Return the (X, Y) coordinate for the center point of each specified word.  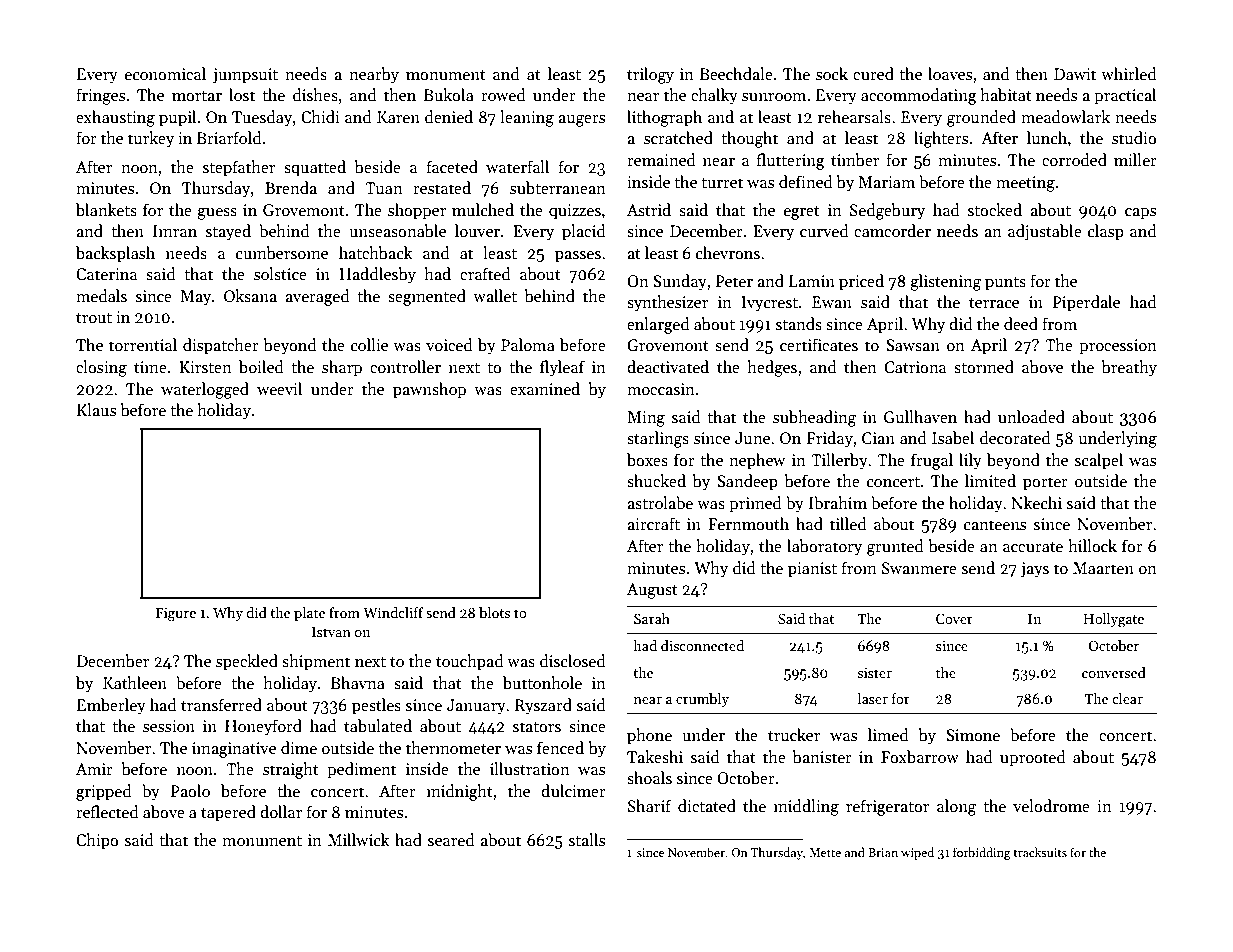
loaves (950, 73)
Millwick (359, 839)
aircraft (653, 523)
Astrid (649, 210)
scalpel (1099, 461)
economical (165, 73)
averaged (317, 297)
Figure (176, 615)
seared (451, 839)
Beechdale (736, 73)
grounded (981, 118)
